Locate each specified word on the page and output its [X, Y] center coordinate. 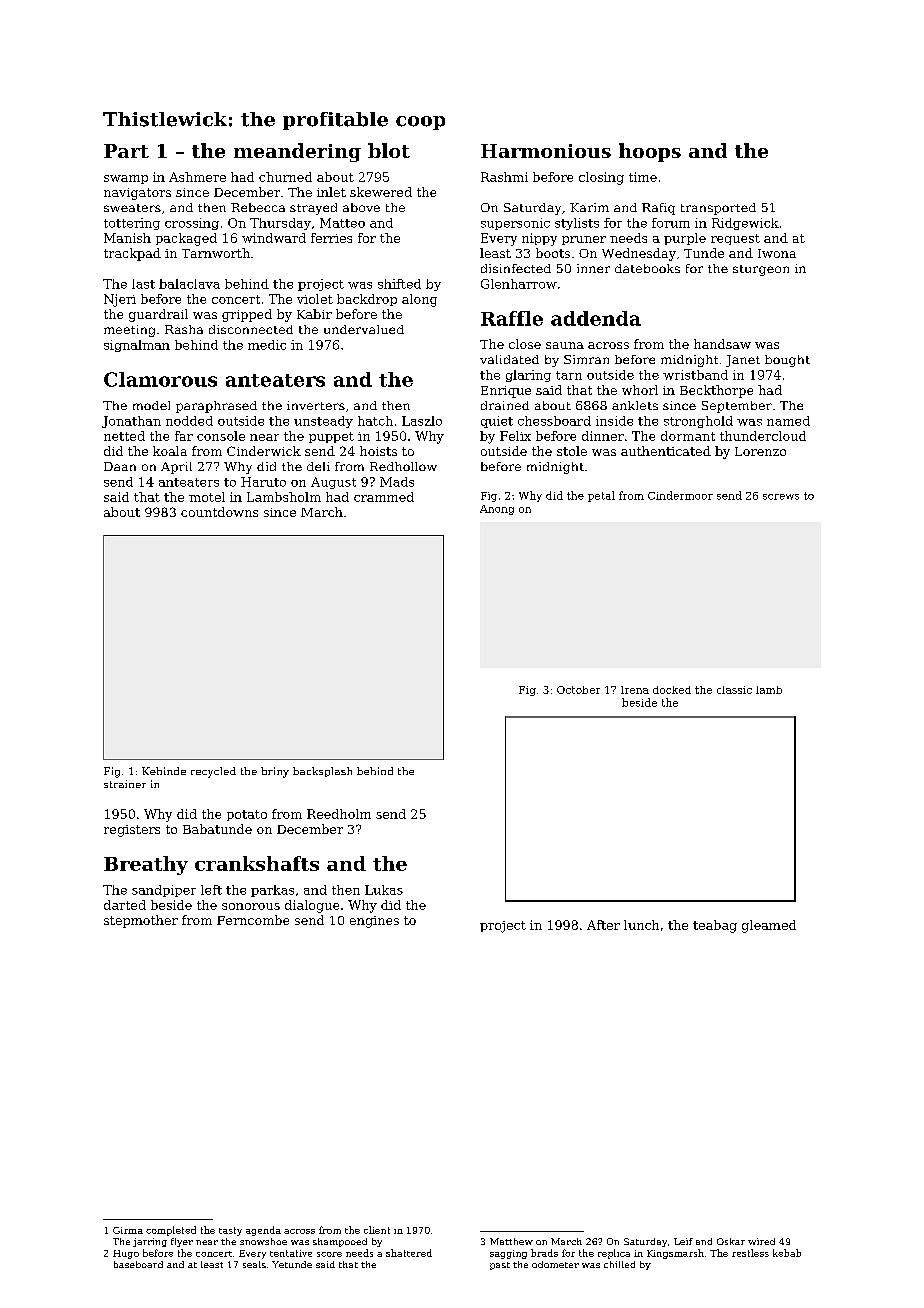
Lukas [384, 890]
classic [734, 690]
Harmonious [546, 151]
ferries [331, 238]
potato [247, 815]
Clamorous [160, 379]
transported [718, 209]
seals [254, 1264]
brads [544, 1253]
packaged [186, 239]
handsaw [722, 344]
